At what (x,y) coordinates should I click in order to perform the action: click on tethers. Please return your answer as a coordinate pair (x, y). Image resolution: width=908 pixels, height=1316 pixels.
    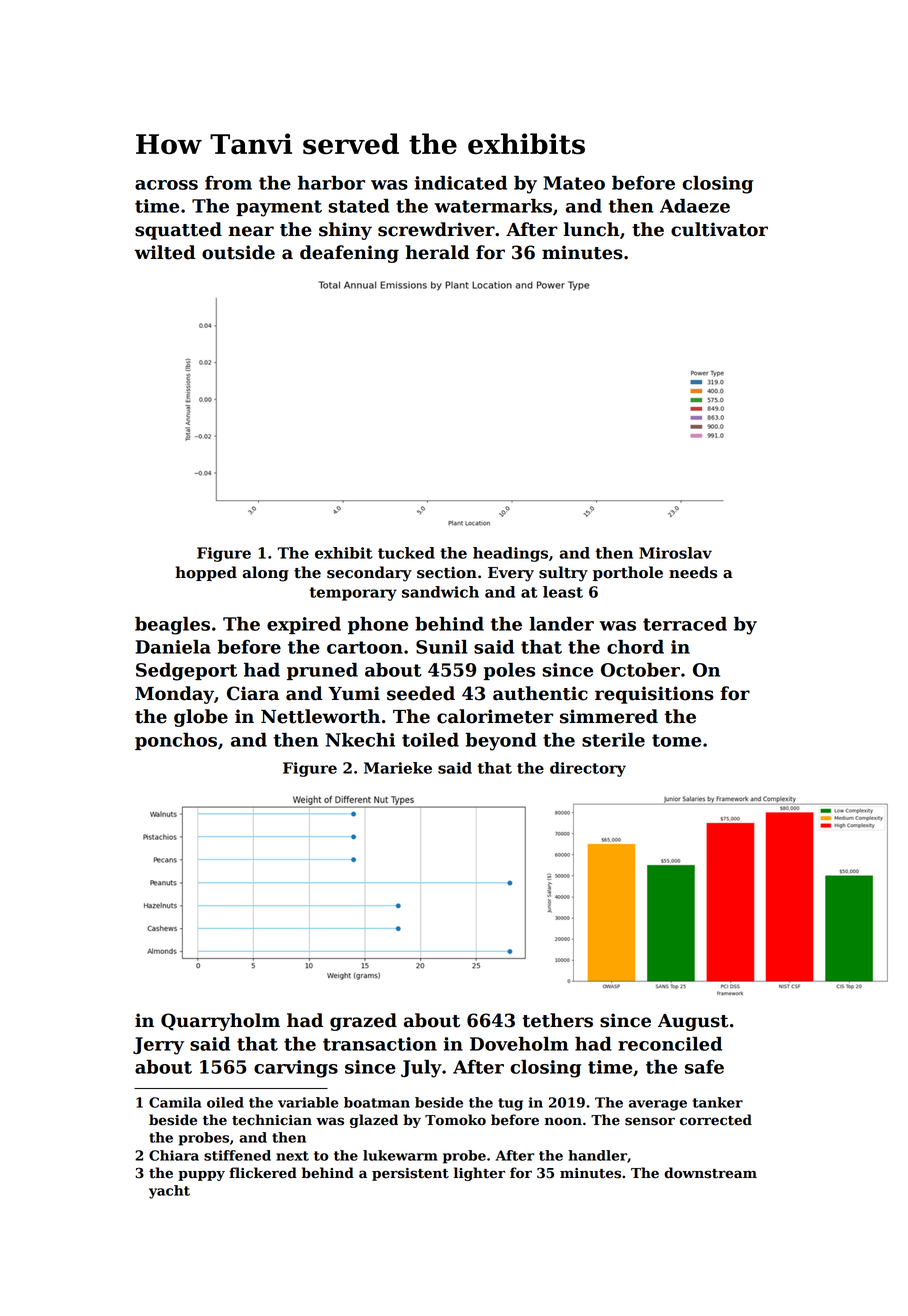
    Looking at the image, I should click on (557, 1020).
